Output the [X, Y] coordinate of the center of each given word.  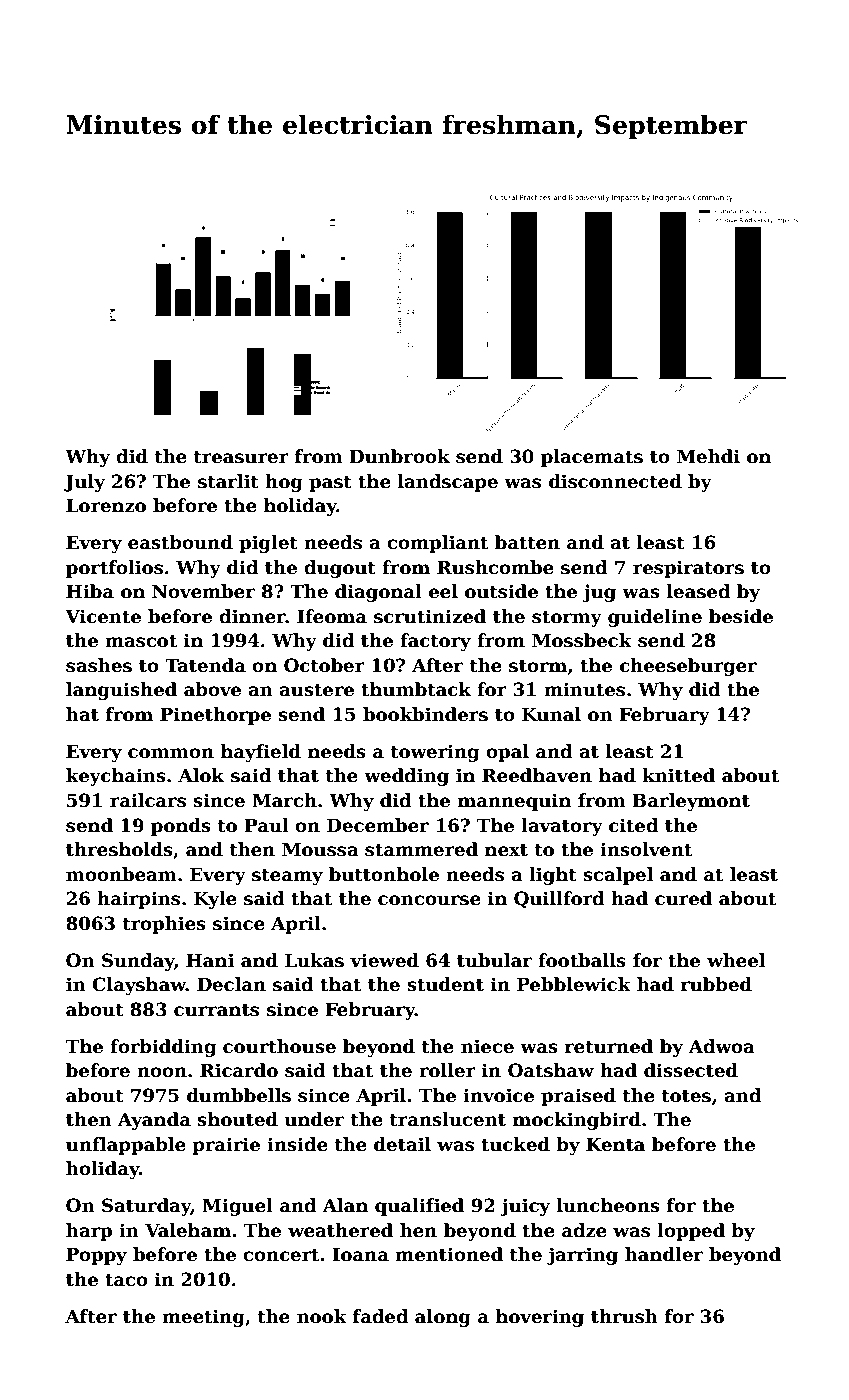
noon [162, 1072]
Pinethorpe [215, 716]
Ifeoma [332, 616]
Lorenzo [106, 505]
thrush [624, 1316]
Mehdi [708, 456]
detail [402, 1144]
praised [578, 1097]
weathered [340, 1230]
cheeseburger [688, 667]
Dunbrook [399, 456]
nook [322, 1316]
